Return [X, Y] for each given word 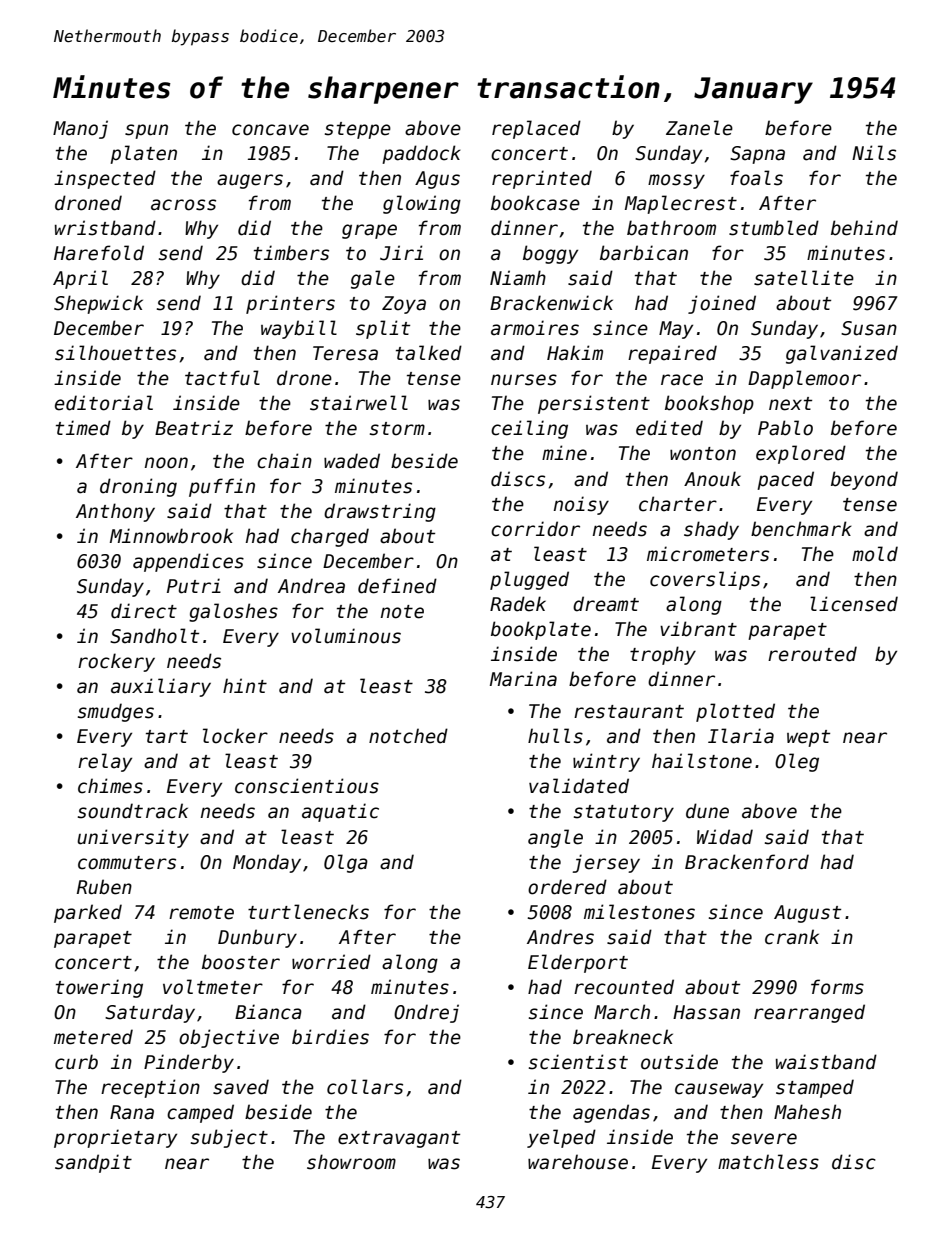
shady [711, 530]
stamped [815, 1088]
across [183, 205]
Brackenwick [551, 303]
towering [99, 988]
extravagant [399, 1139]
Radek [518, 604]
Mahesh [807, 1112]
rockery [116, 662]
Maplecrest [681, 204]
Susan [869, 328]
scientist [578, 1062]
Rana [132, 1112]
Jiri [401, 253]
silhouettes [115, 353]
